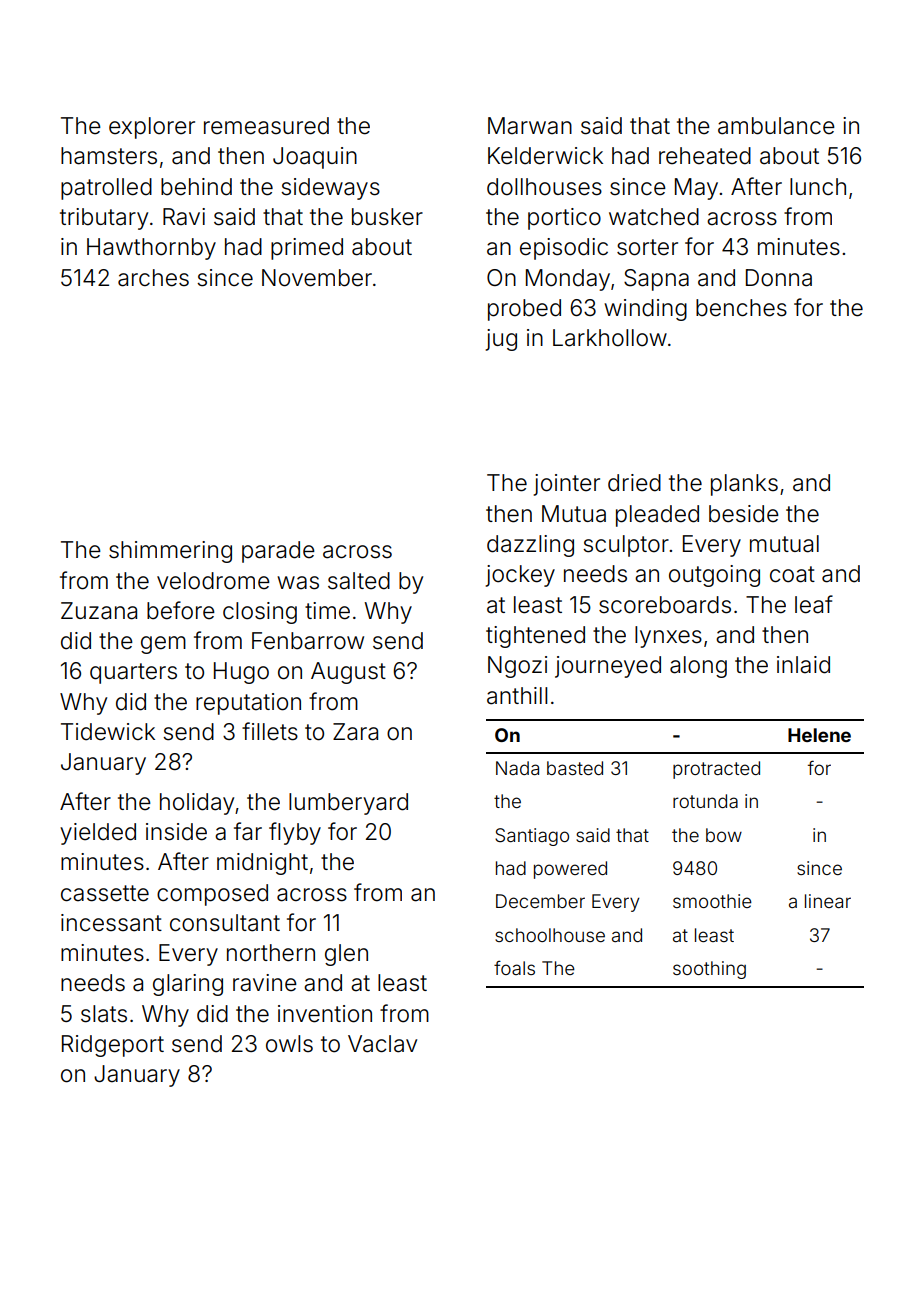 The height and width of the screenshot is (1311, 924). I want to click on remeasured, so click(266, 126).
